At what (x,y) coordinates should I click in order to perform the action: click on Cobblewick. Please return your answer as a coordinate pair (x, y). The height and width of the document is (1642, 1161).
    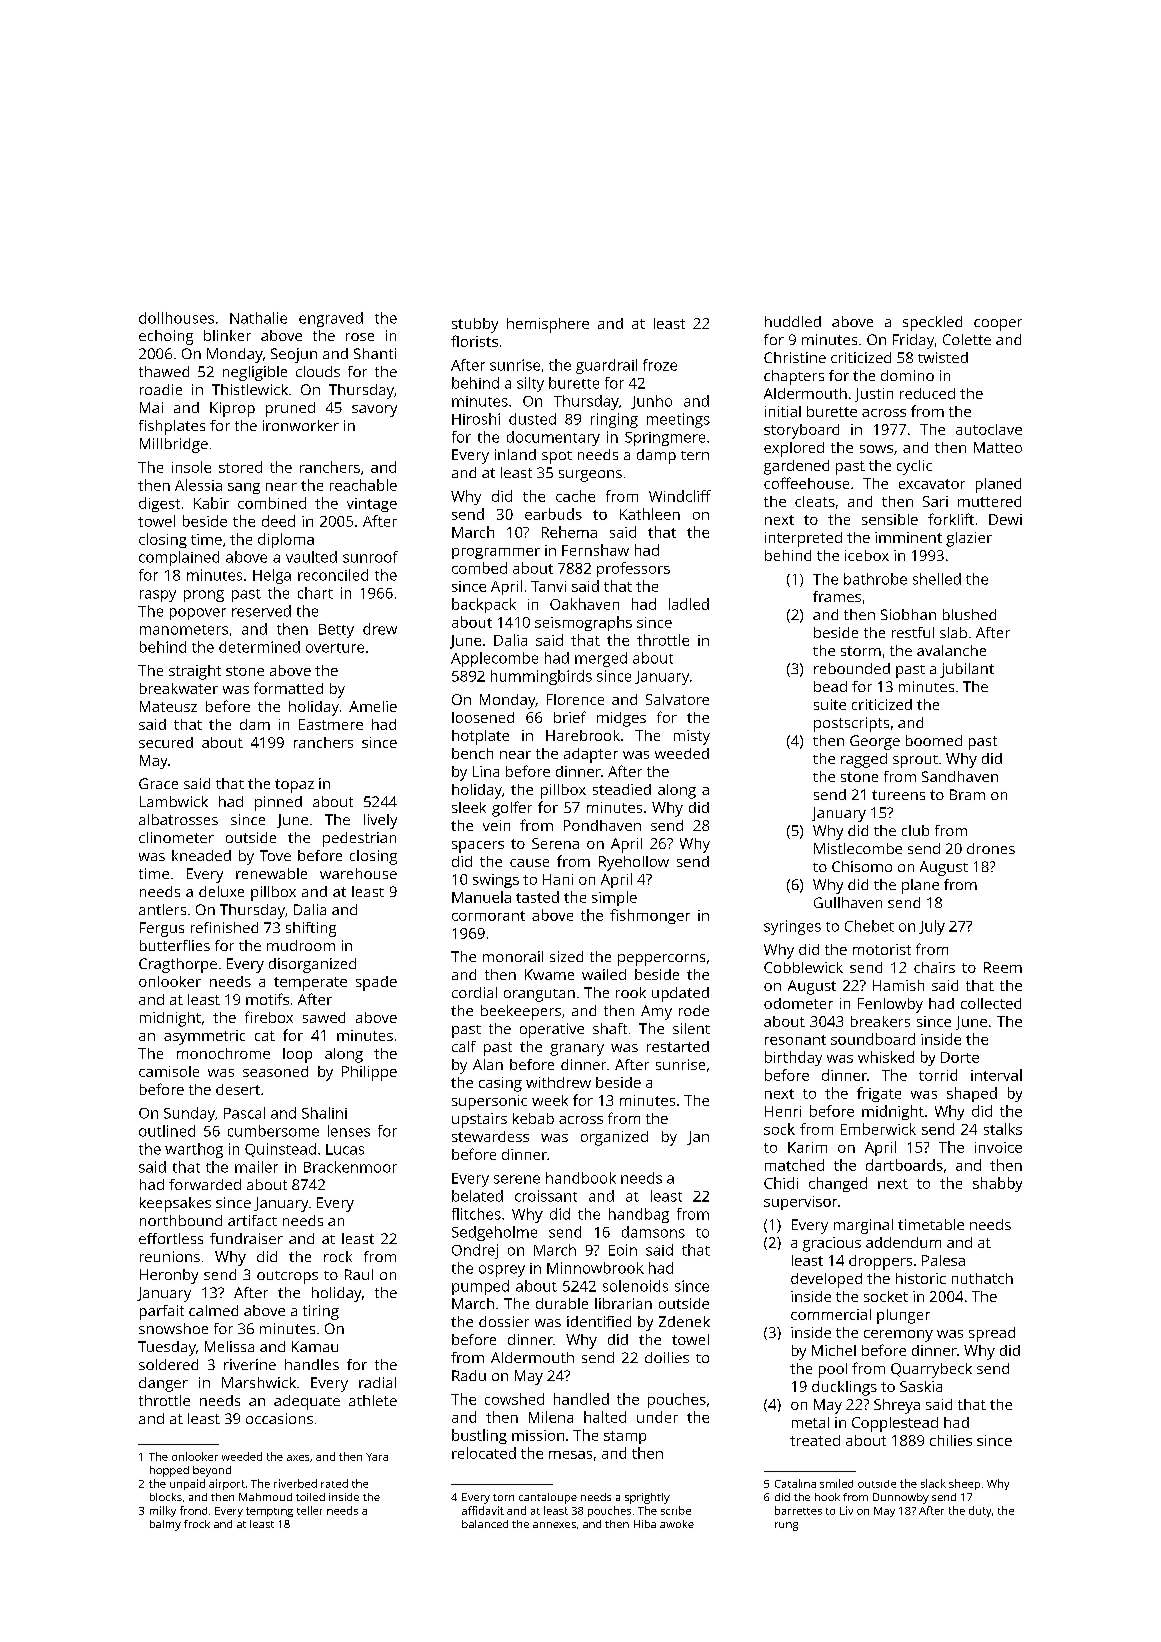
    Looking at the image, I should click on (803, 967).
